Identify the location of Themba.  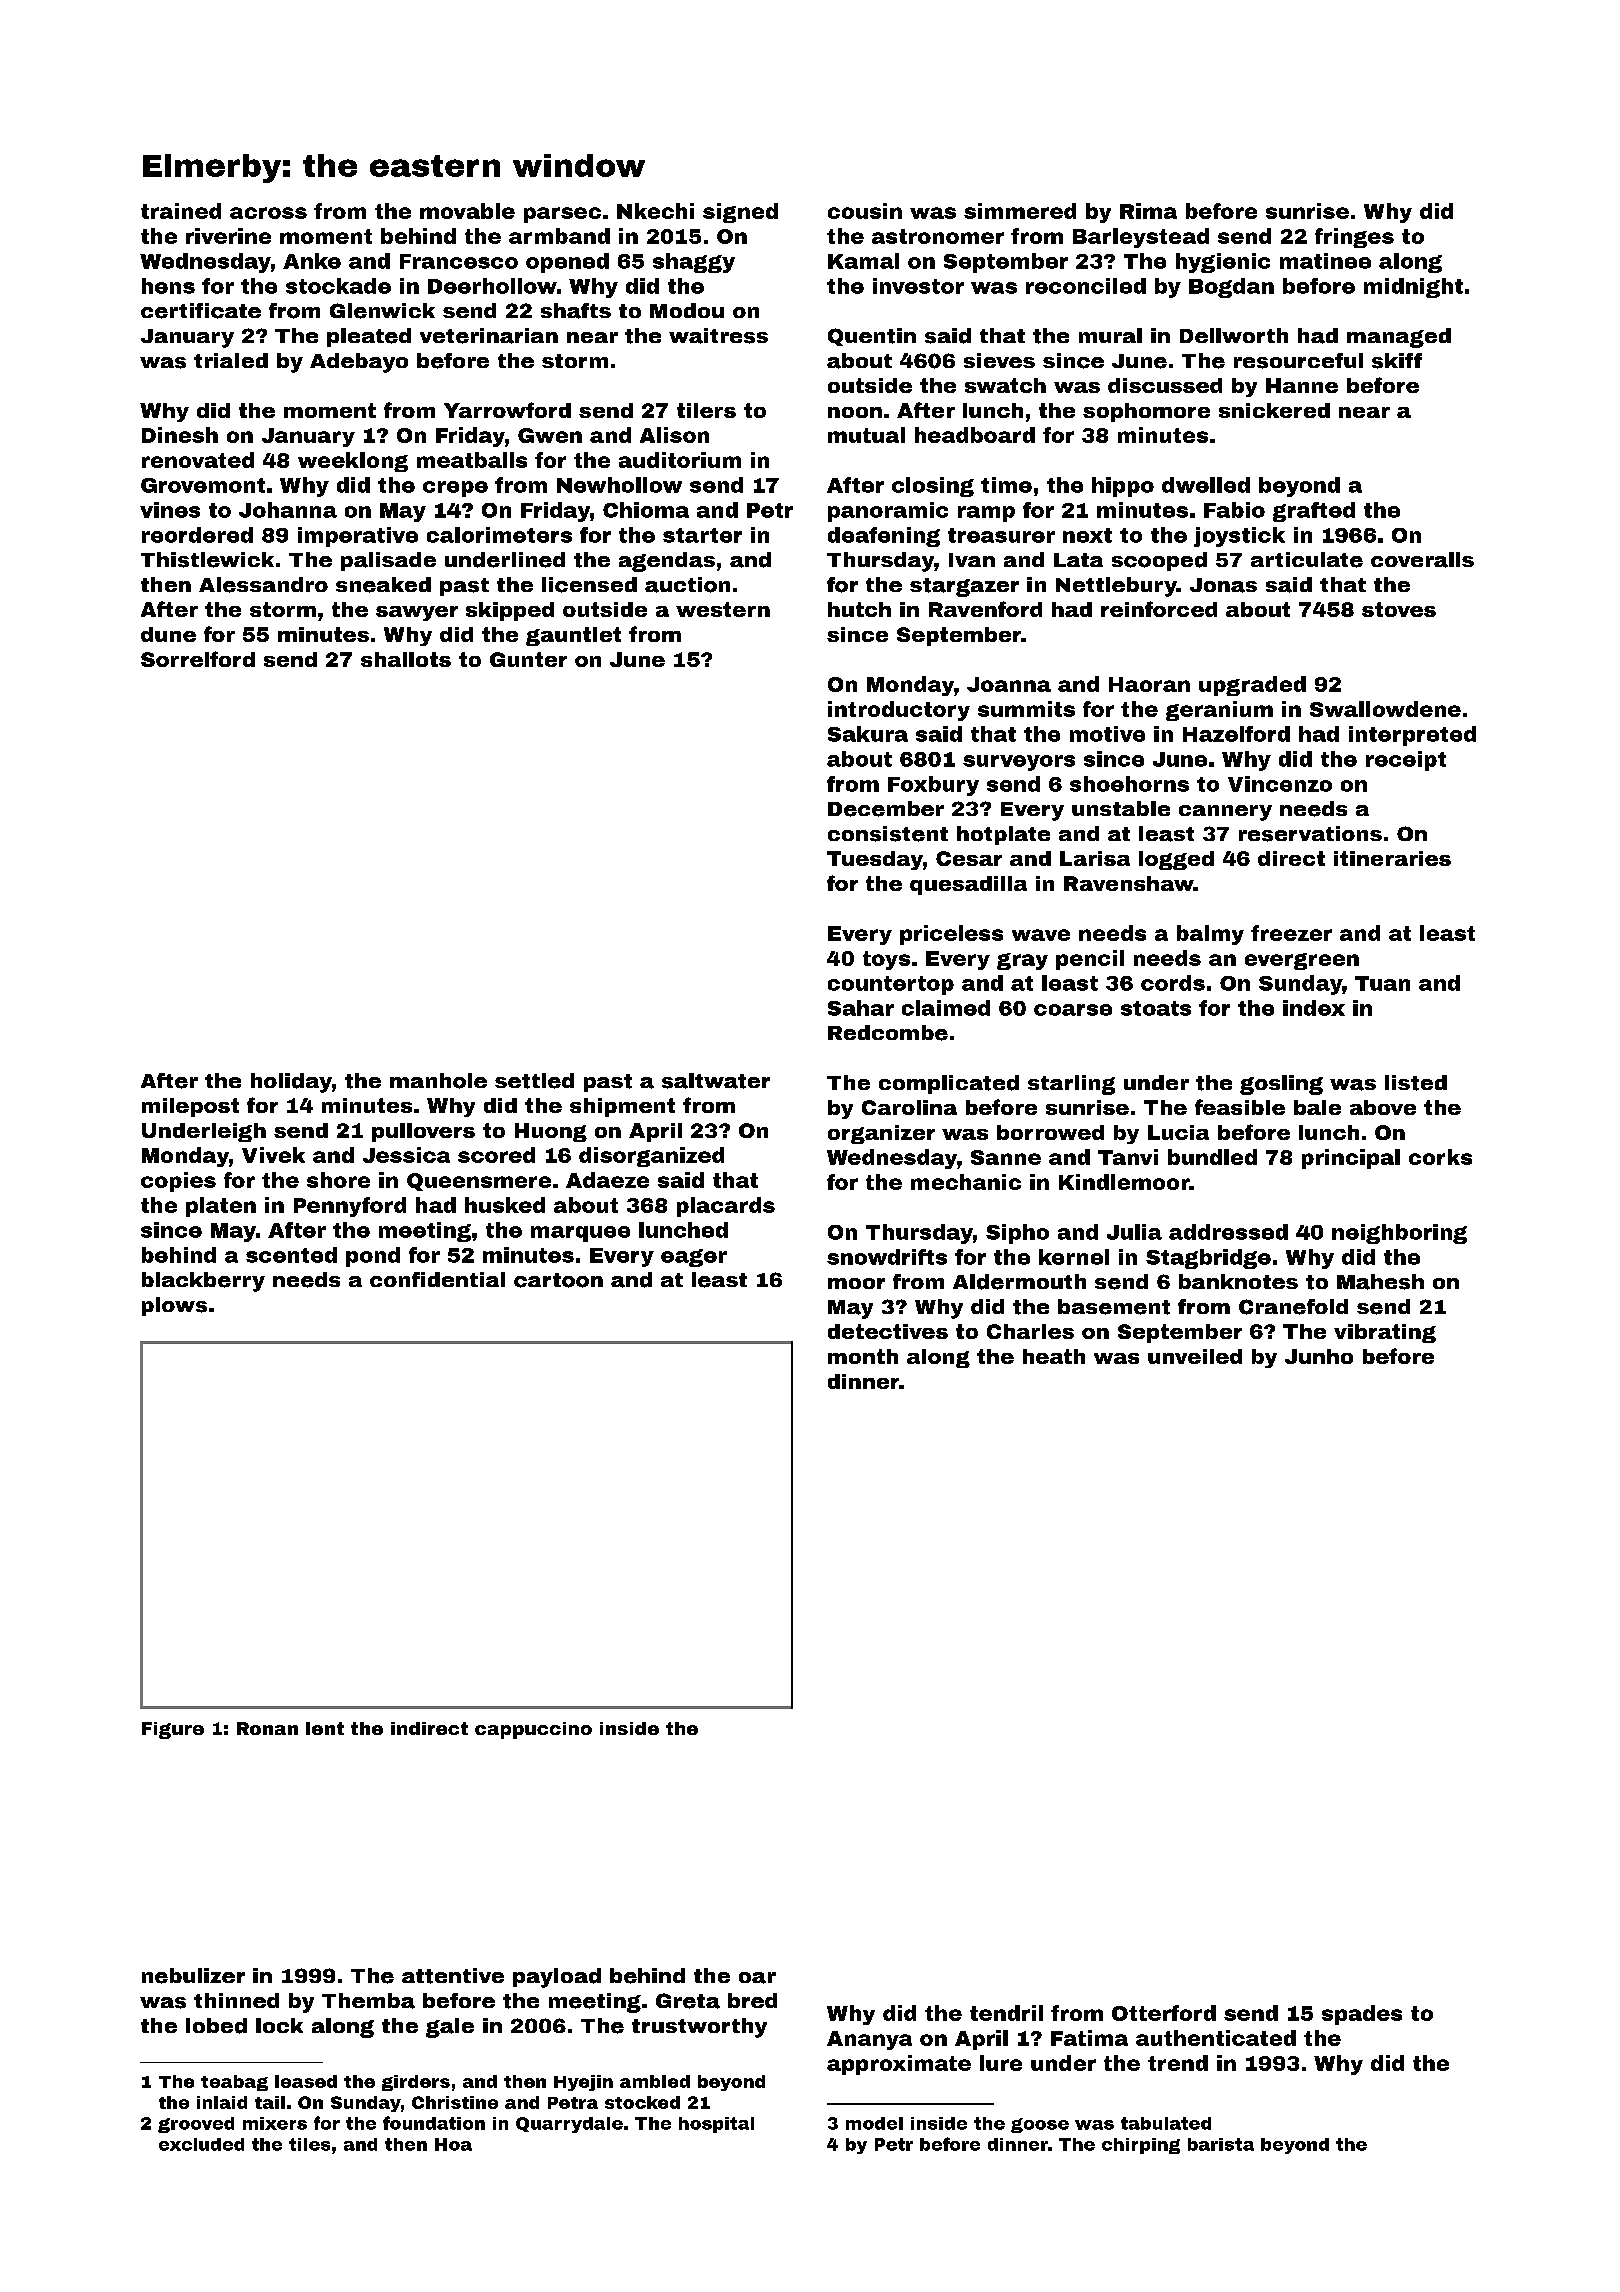
(368, 2001).
